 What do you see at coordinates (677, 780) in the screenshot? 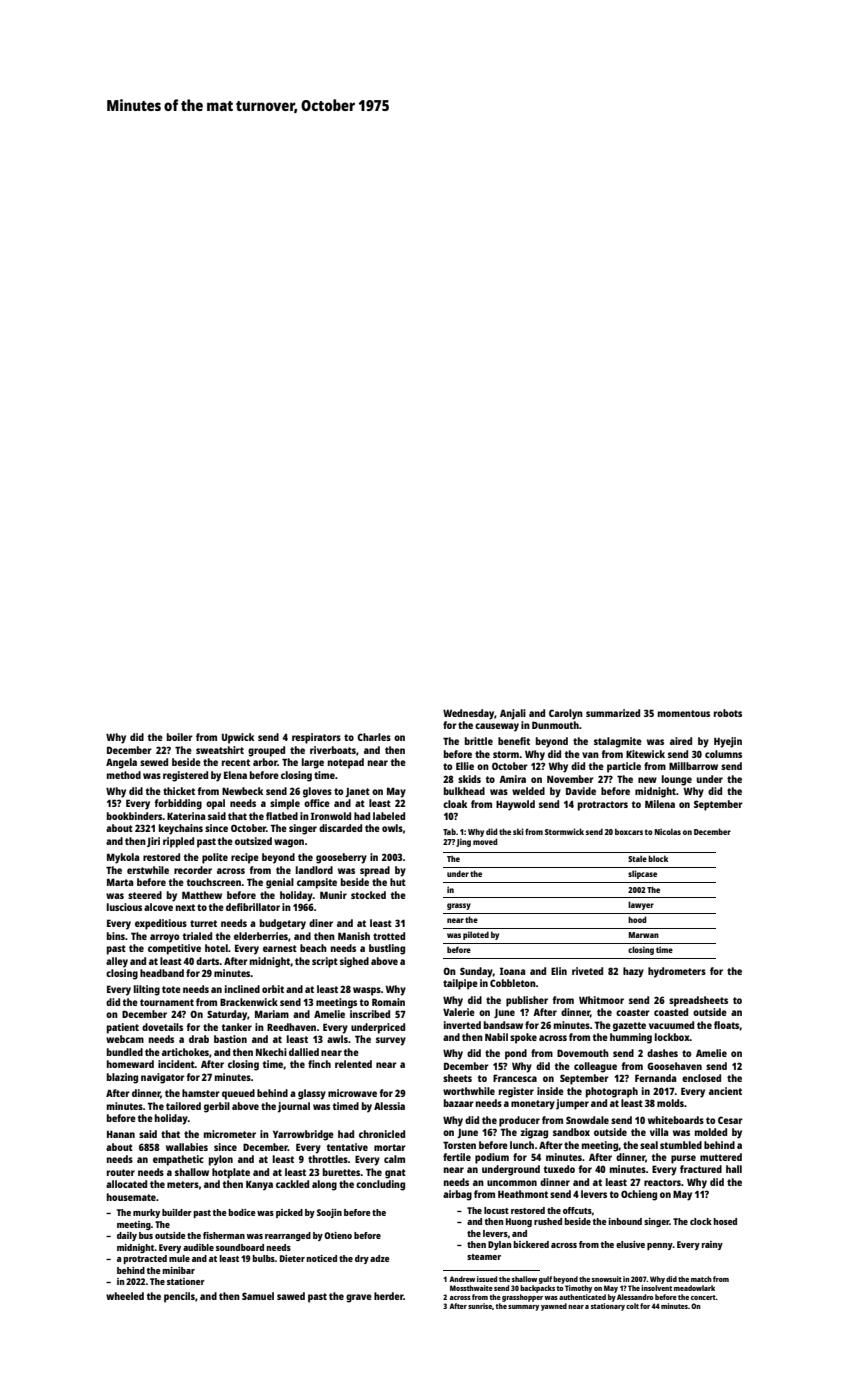
I see `lounge` at bounding box center [677, 780].
